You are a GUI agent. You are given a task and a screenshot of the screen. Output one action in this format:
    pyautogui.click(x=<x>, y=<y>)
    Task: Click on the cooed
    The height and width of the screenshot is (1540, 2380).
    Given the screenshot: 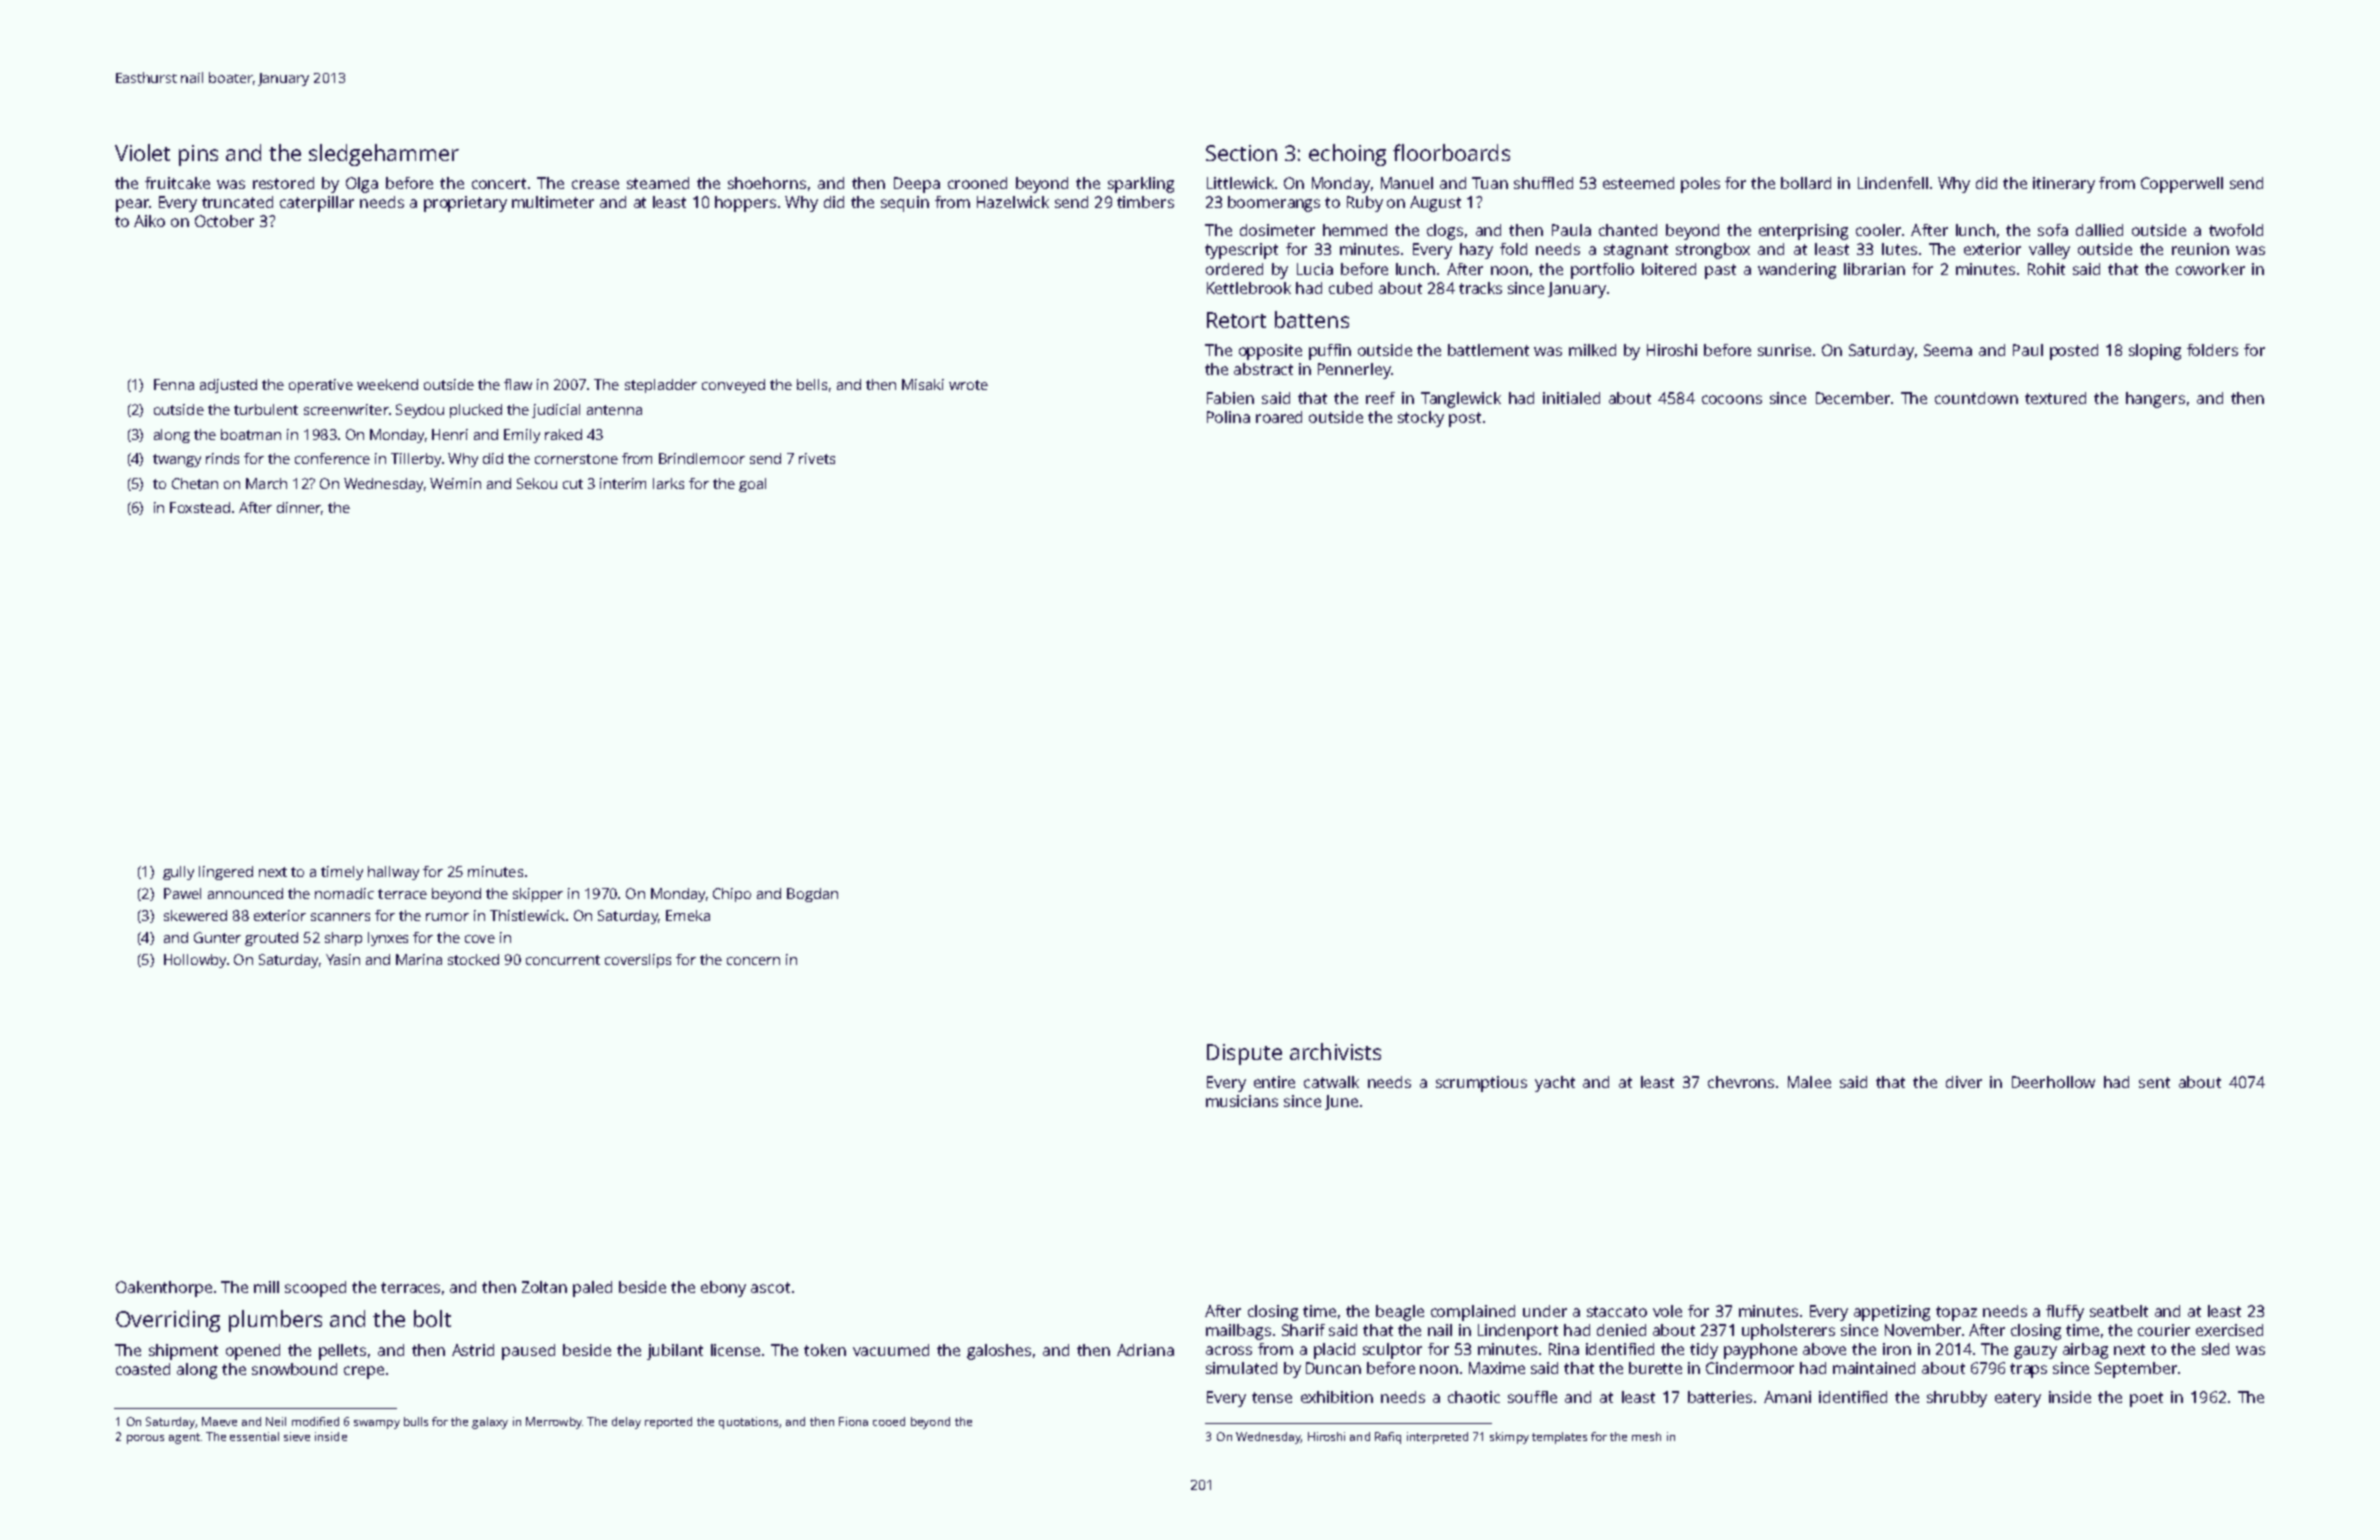 What is the action you would take?
    pyautogui.click(x=889, y=1421)
